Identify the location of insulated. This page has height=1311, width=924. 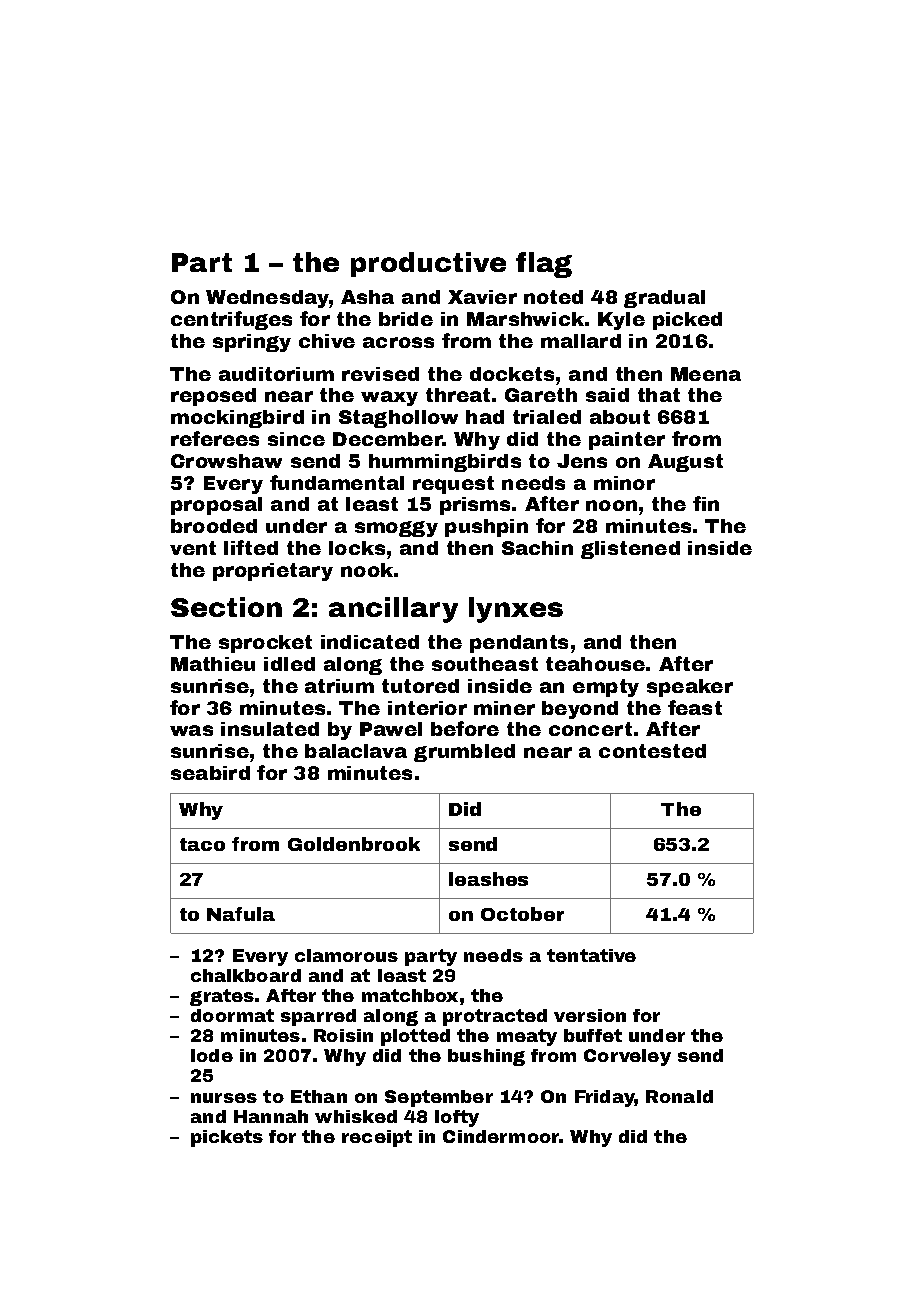
(270, 729).
